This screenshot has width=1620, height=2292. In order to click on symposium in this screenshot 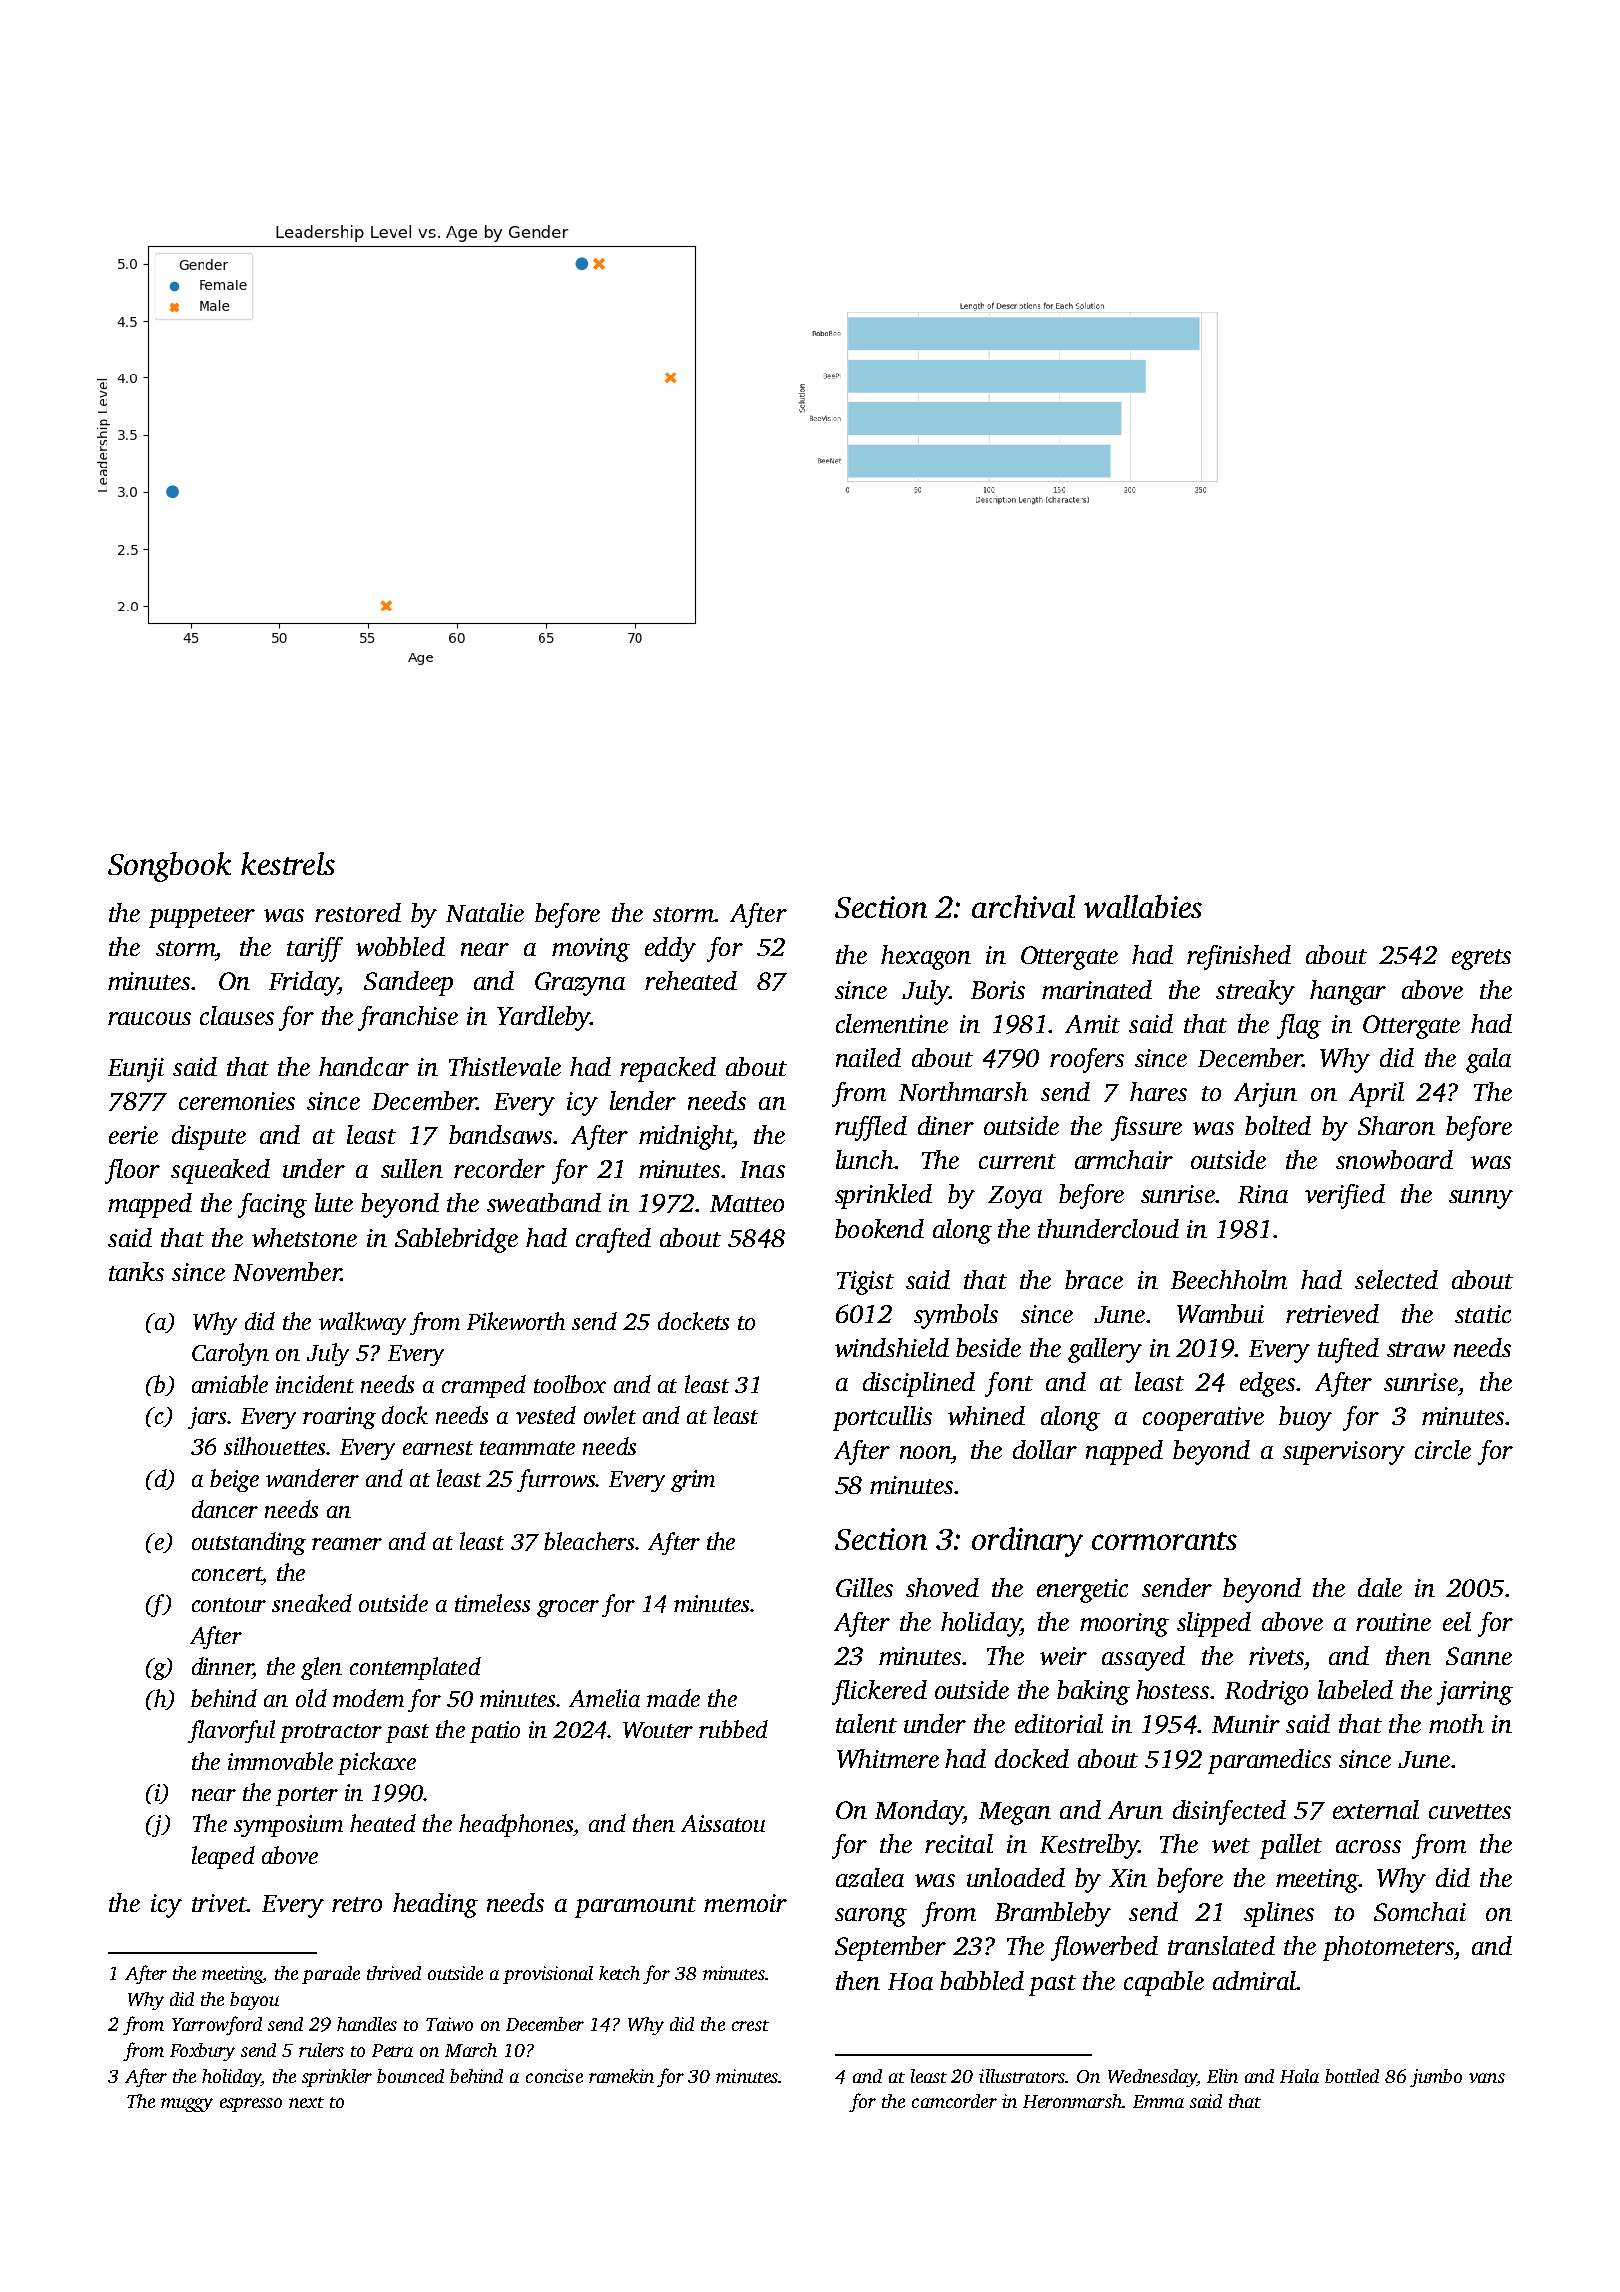, I will do `click(288, 1826)`.
